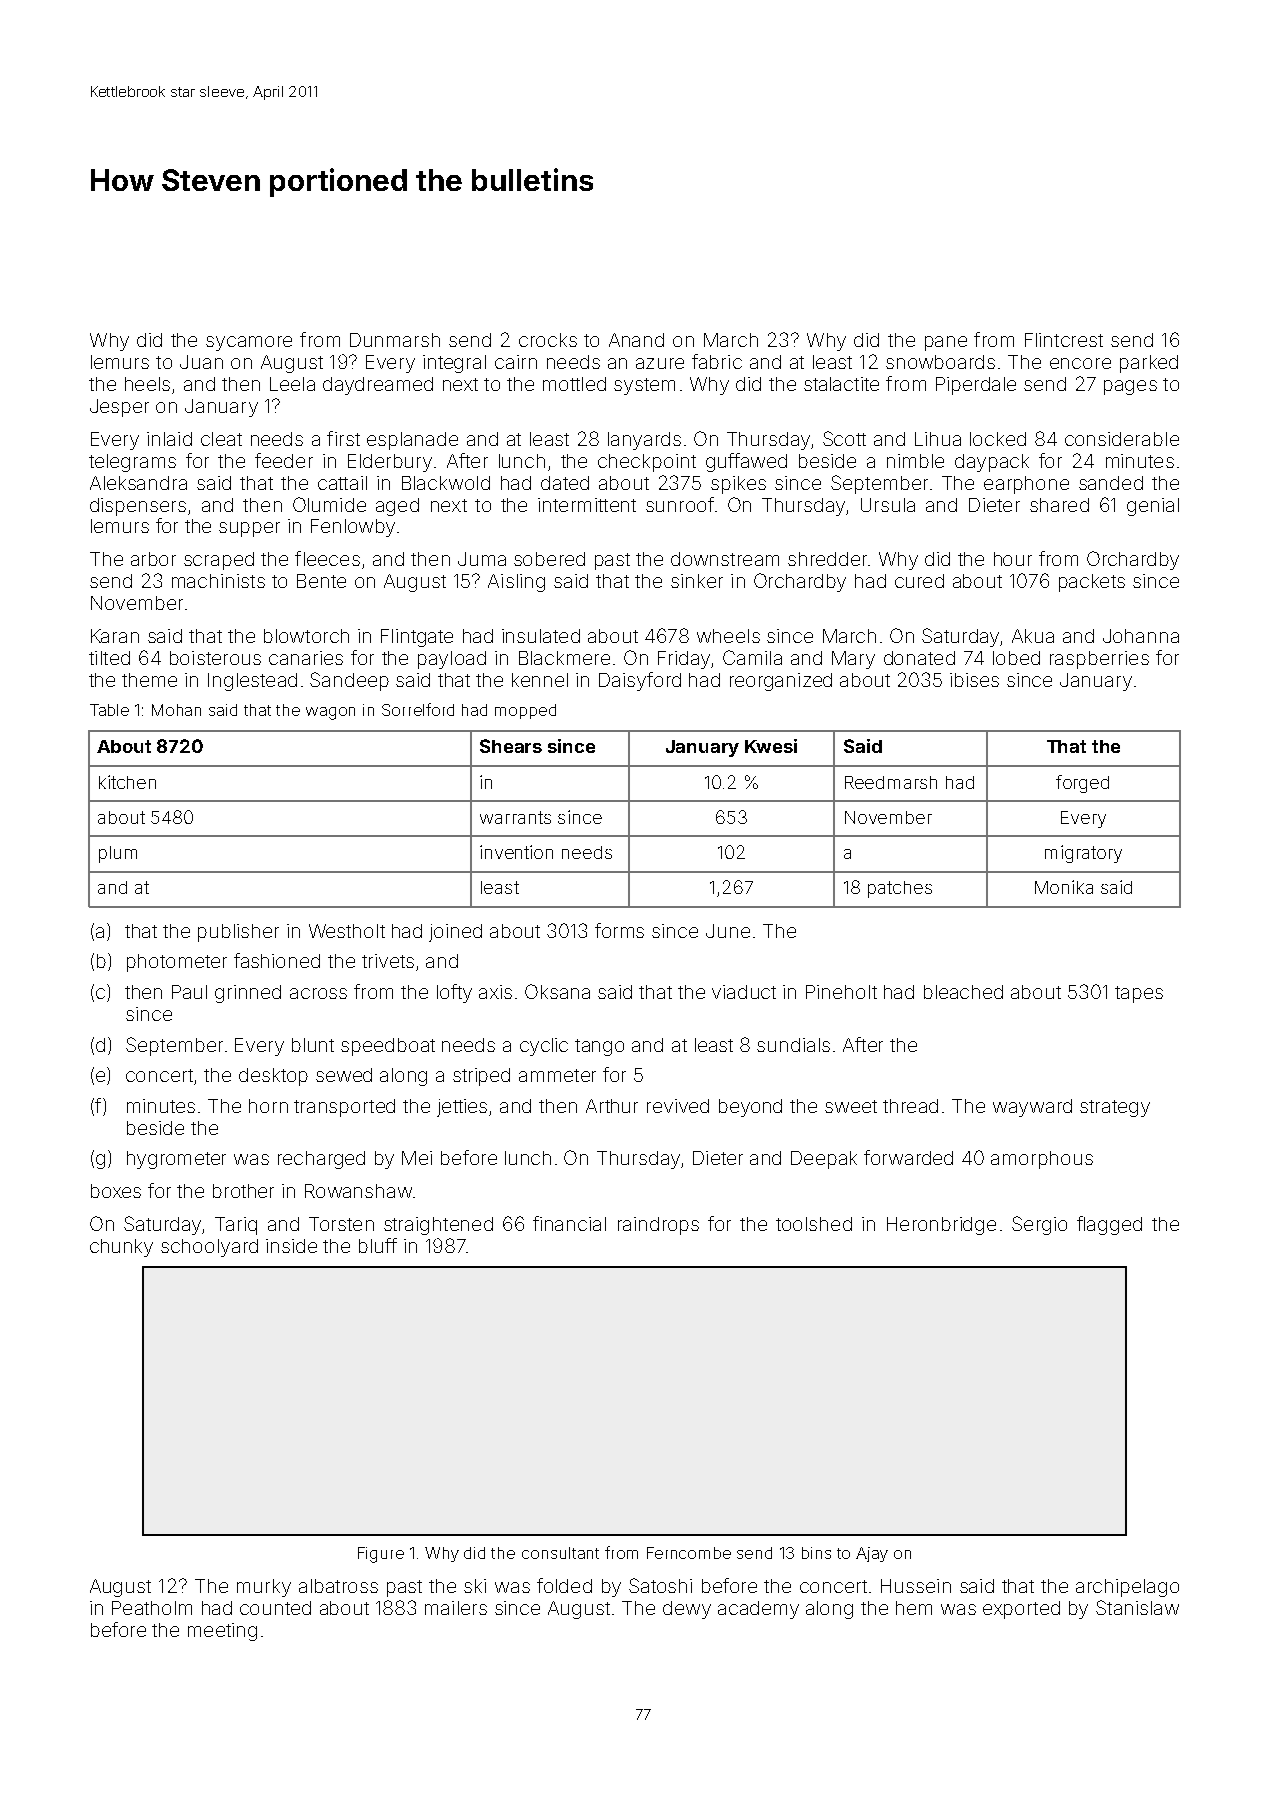  I want to click on speedboat, so click(388, 1047).
